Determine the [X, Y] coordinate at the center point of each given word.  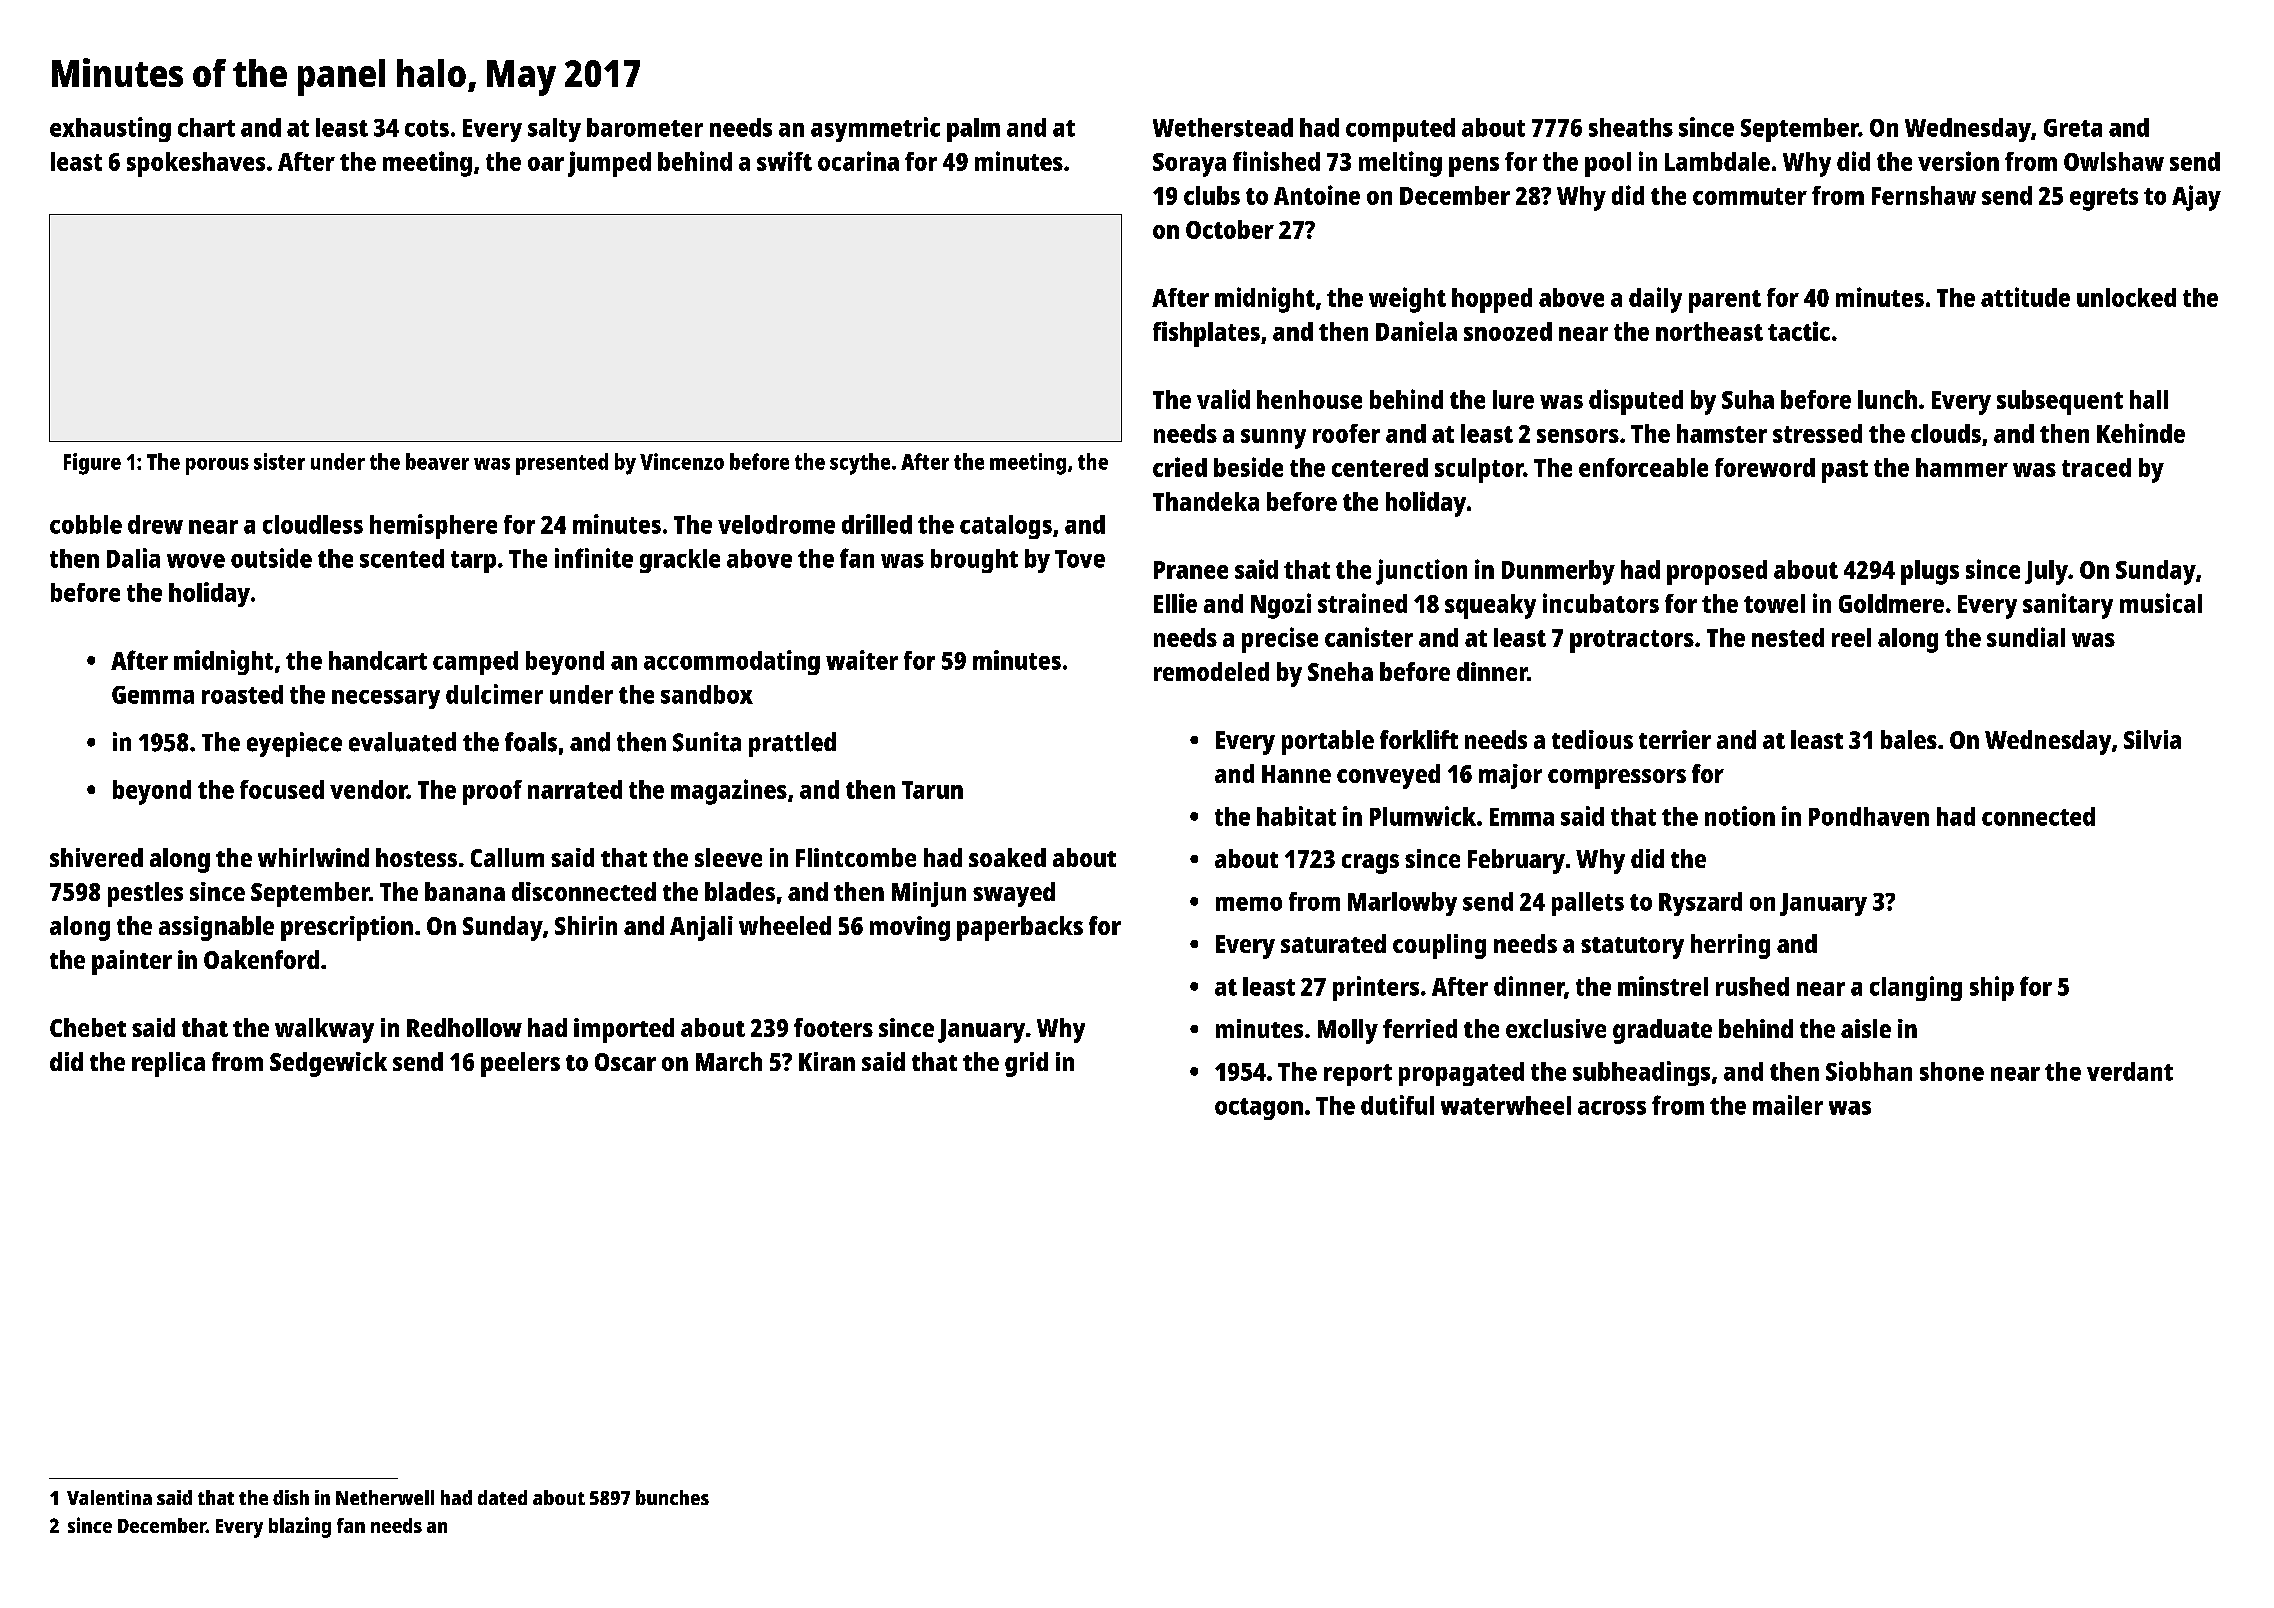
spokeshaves [196, 164]
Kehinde [2141, 433]
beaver [437, 461]
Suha [1748, 399]
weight [1407, 300]
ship [1992, 988]
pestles [145, 894]
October [1230, 229]
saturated [1333, 943]
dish [291, 1497]
